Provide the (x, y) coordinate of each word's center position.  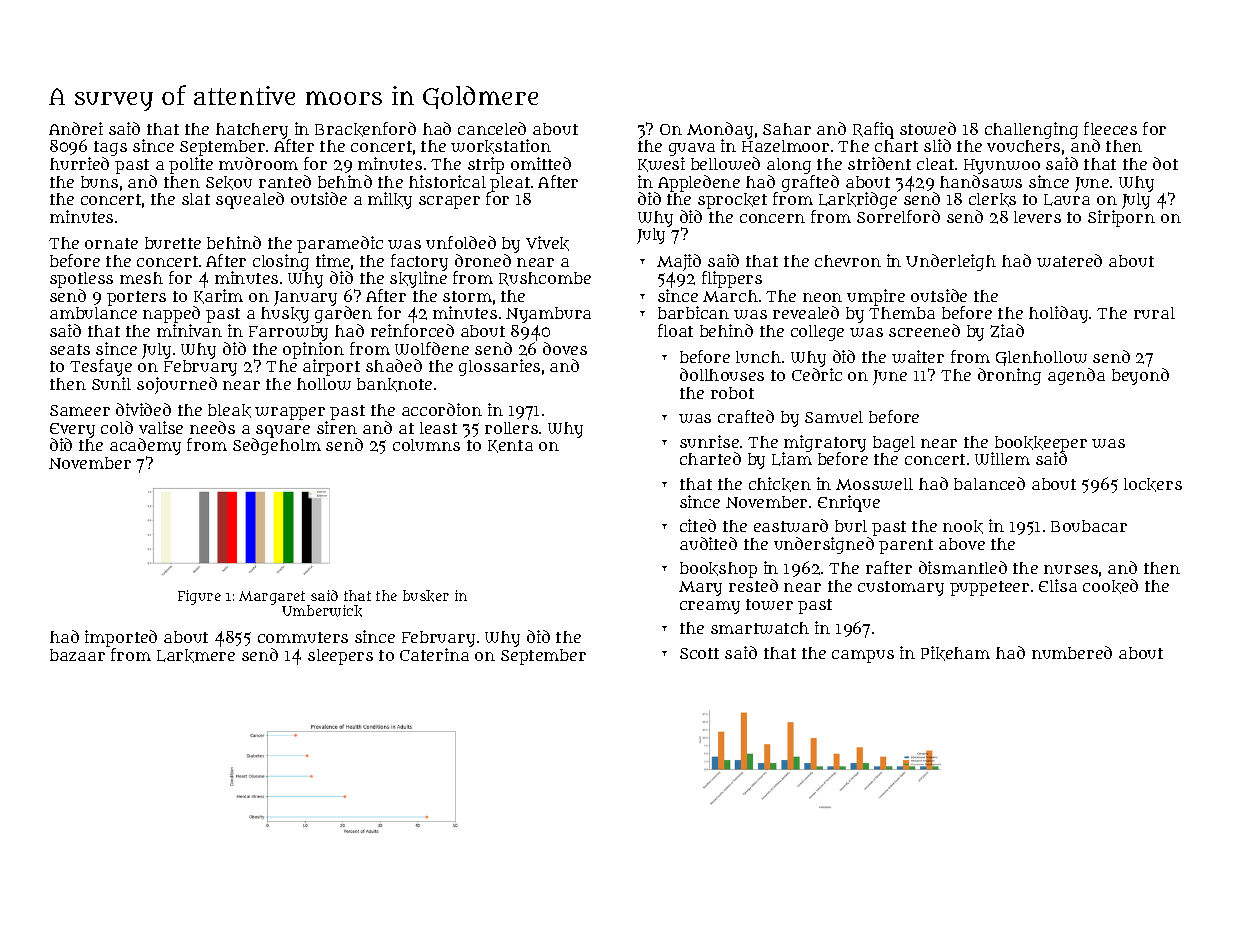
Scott (699, 653)
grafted (810, 183)
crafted (746, 416)
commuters (303, 637)
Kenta (510, 446)
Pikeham (955, 653)
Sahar (787, 129)
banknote (394, 385)
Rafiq (873, 130)
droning (1009, 376)
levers (1037, 217)
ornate (111, 243)
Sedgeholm (277, 447)
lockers (1153, 485)
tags (110, 148)
